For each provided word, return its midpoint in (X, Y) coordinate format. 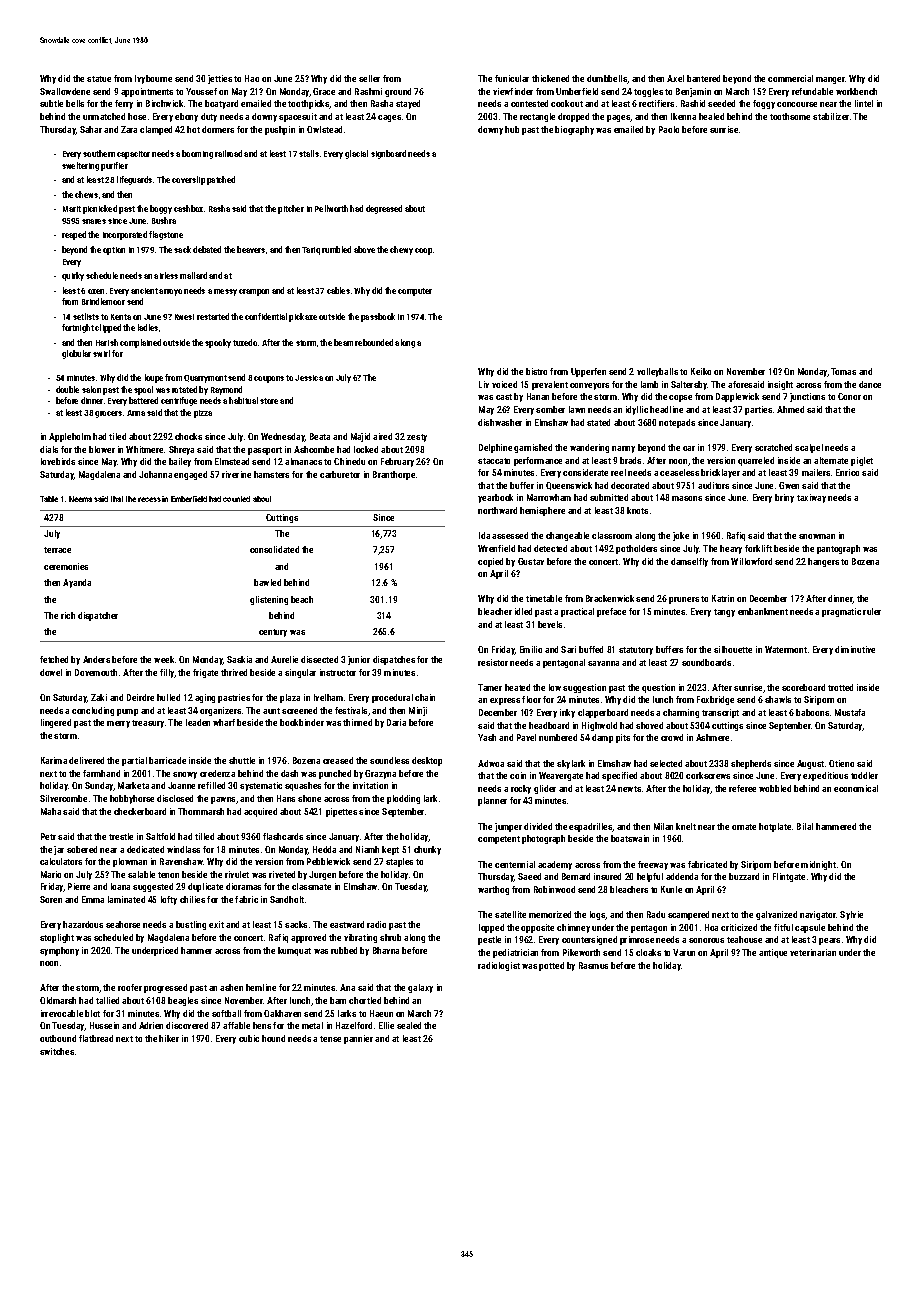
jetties (220, 79)
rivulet (237, 874)
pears (829, 941)
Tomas (843, 371)
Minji (418, 711)
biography (574, 130)
